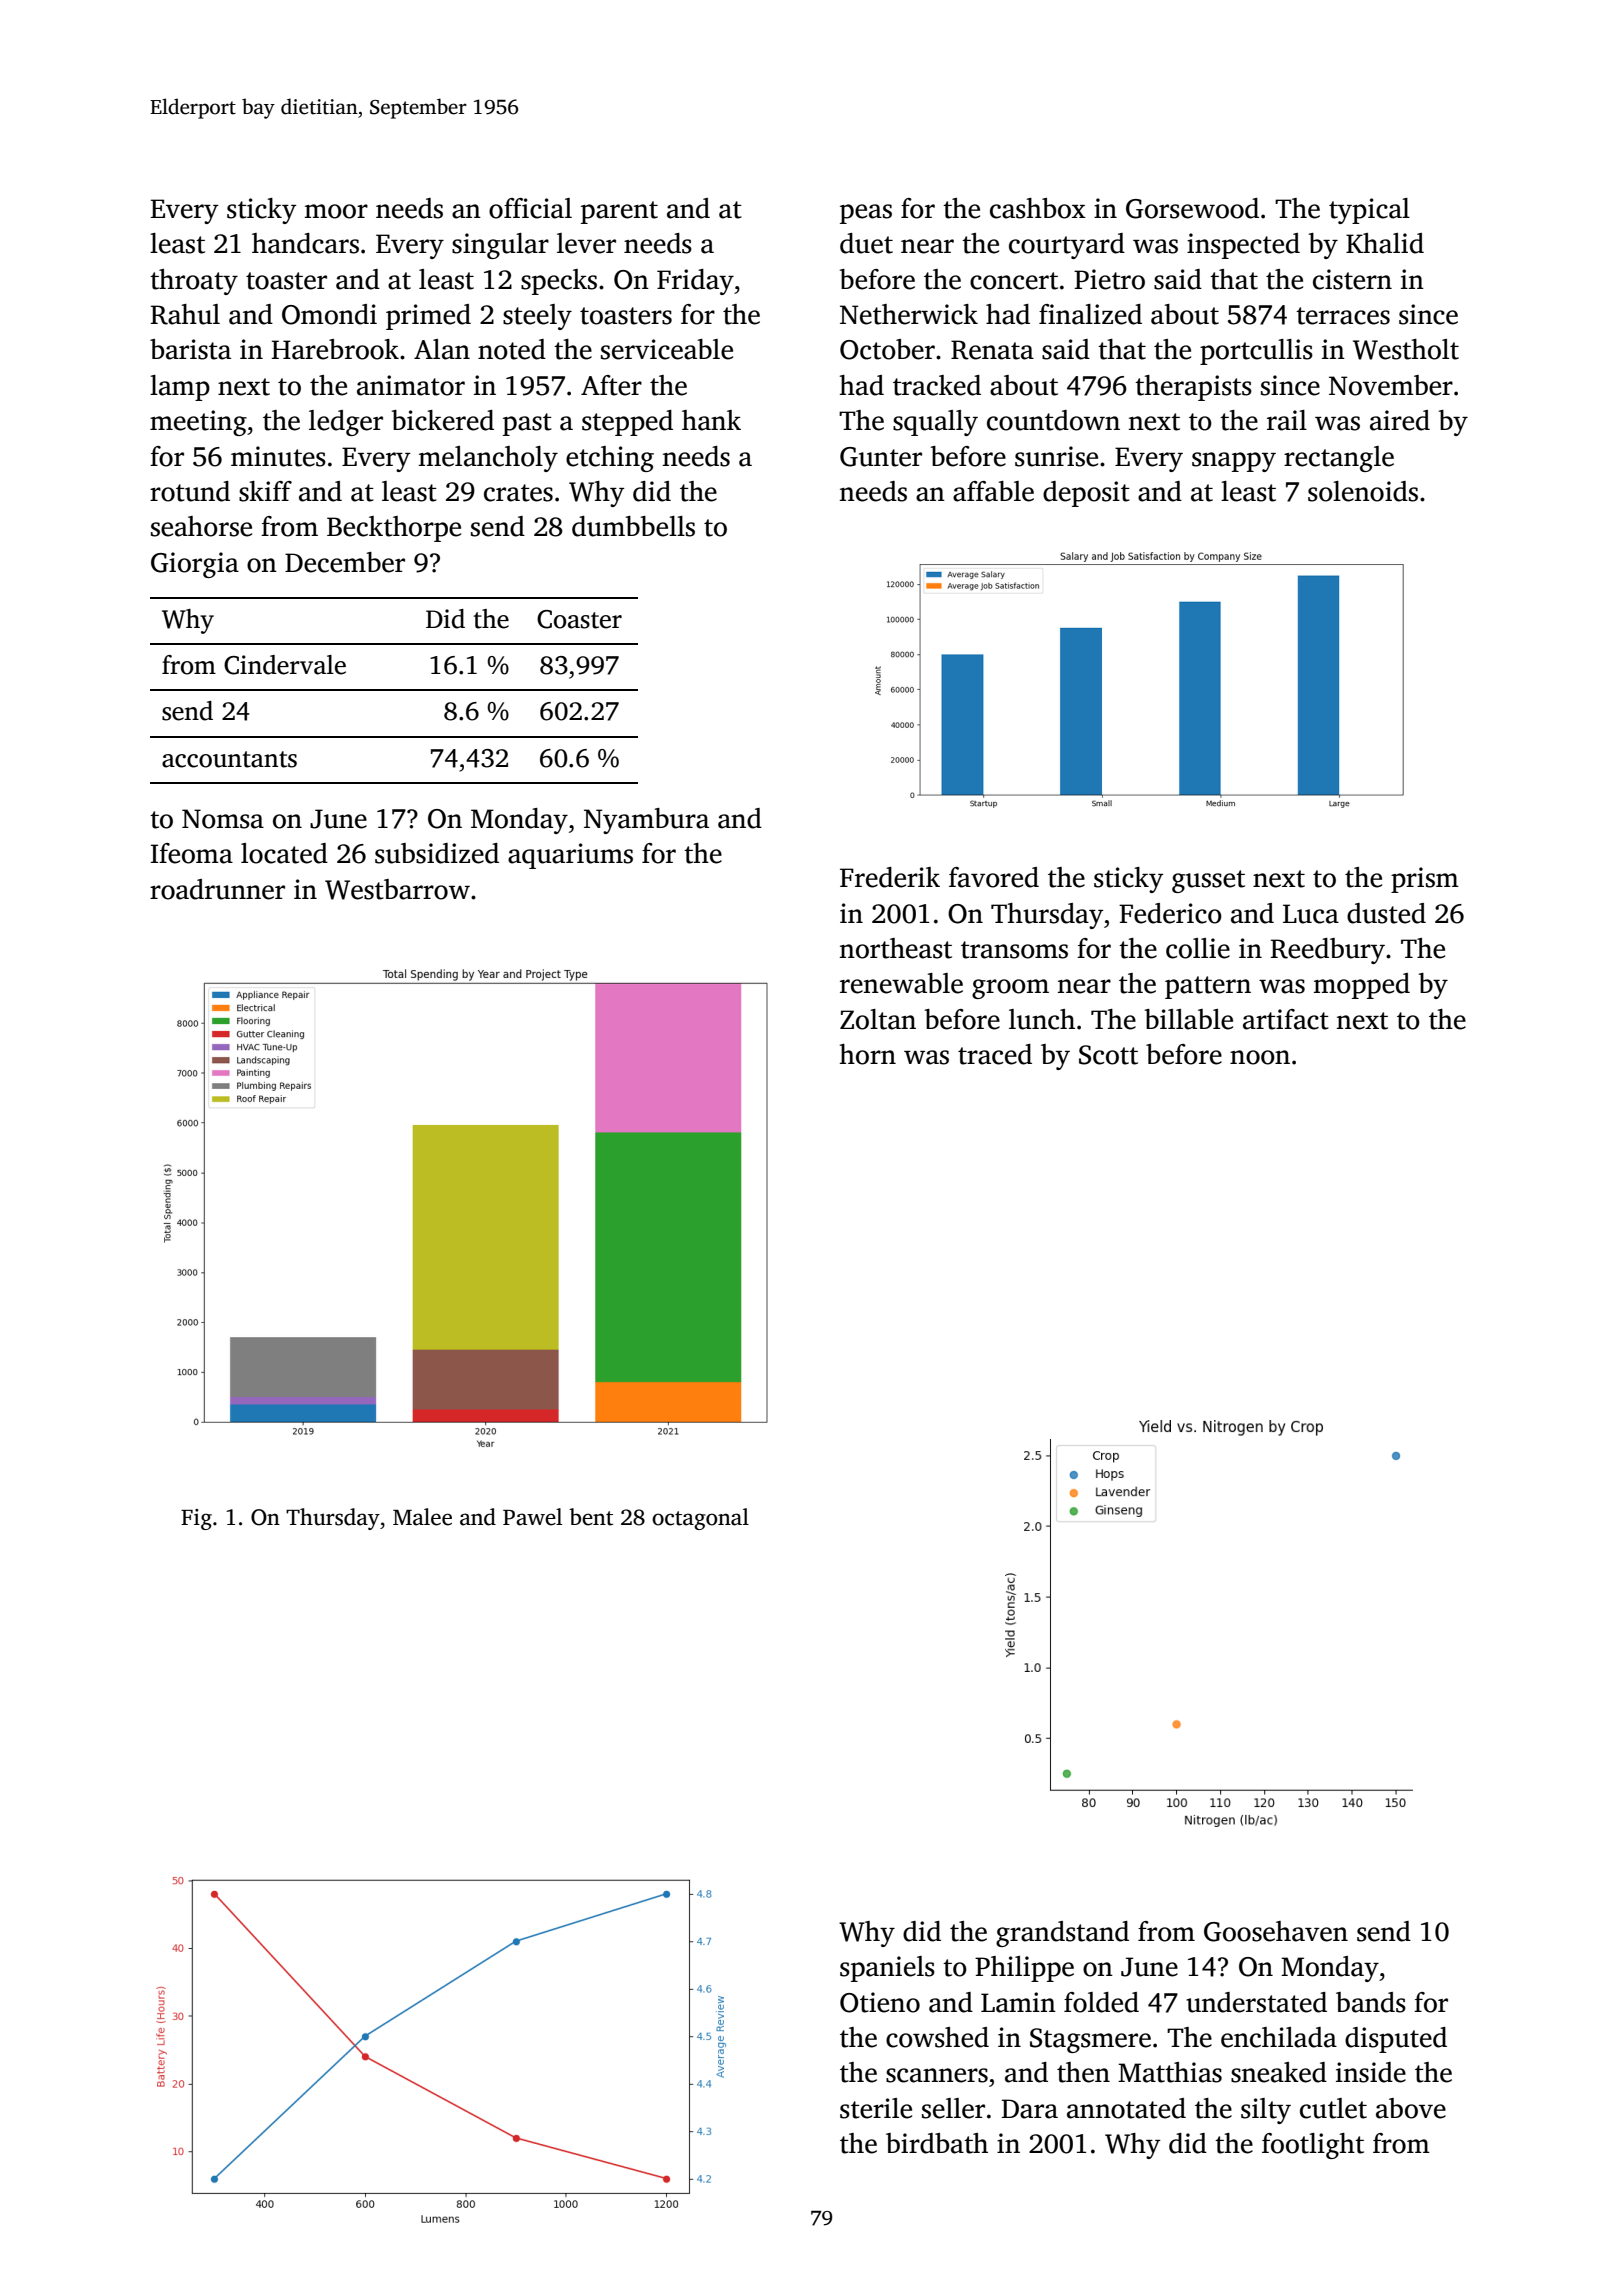 This page has height=2292, width=1620. Describe the element at coordinates (1276, 1931) in the page. I see `Goosehaven` at that location.
